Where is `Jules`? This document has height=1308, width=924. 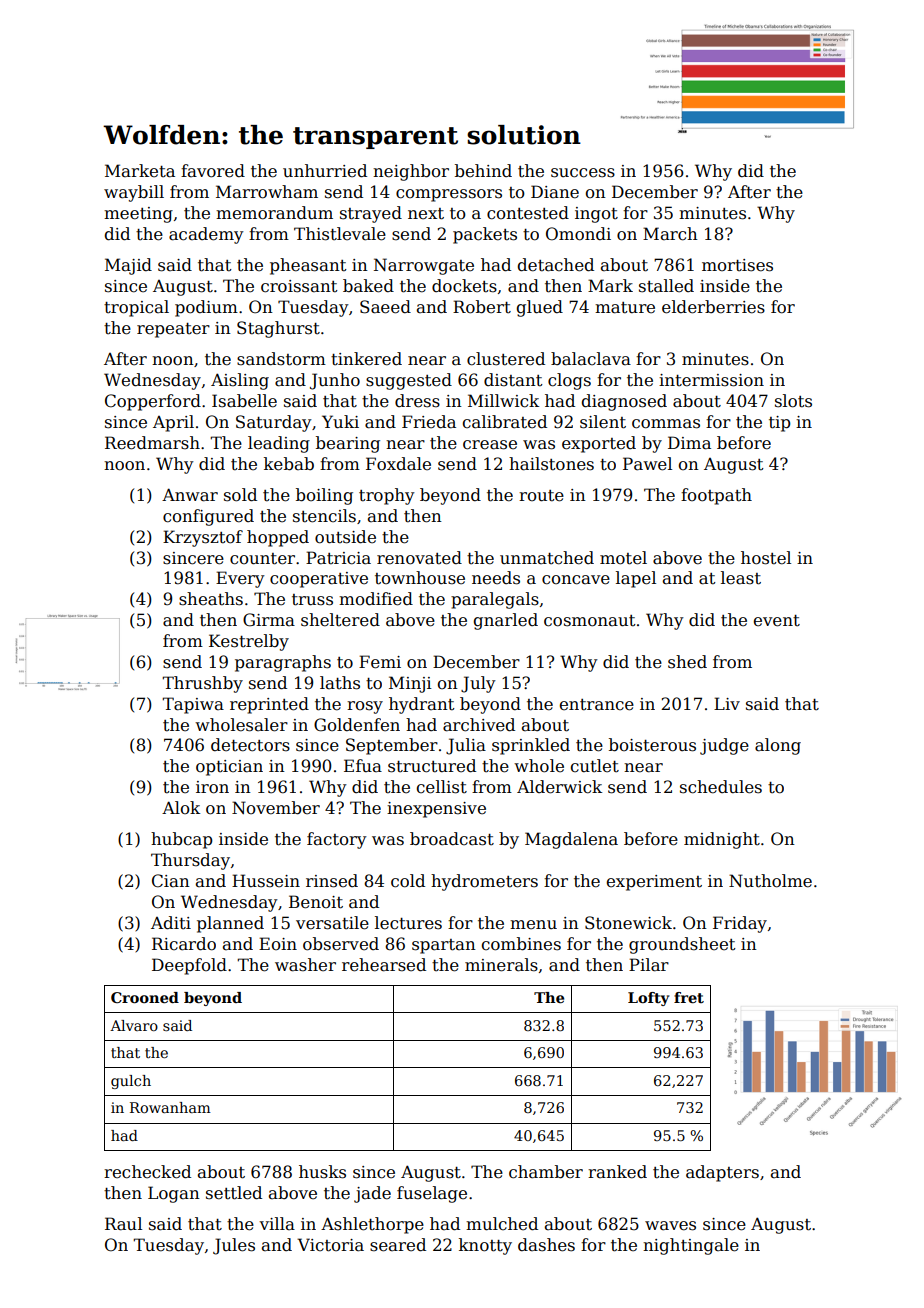 Jules is located at coordinates (234, 1246).
